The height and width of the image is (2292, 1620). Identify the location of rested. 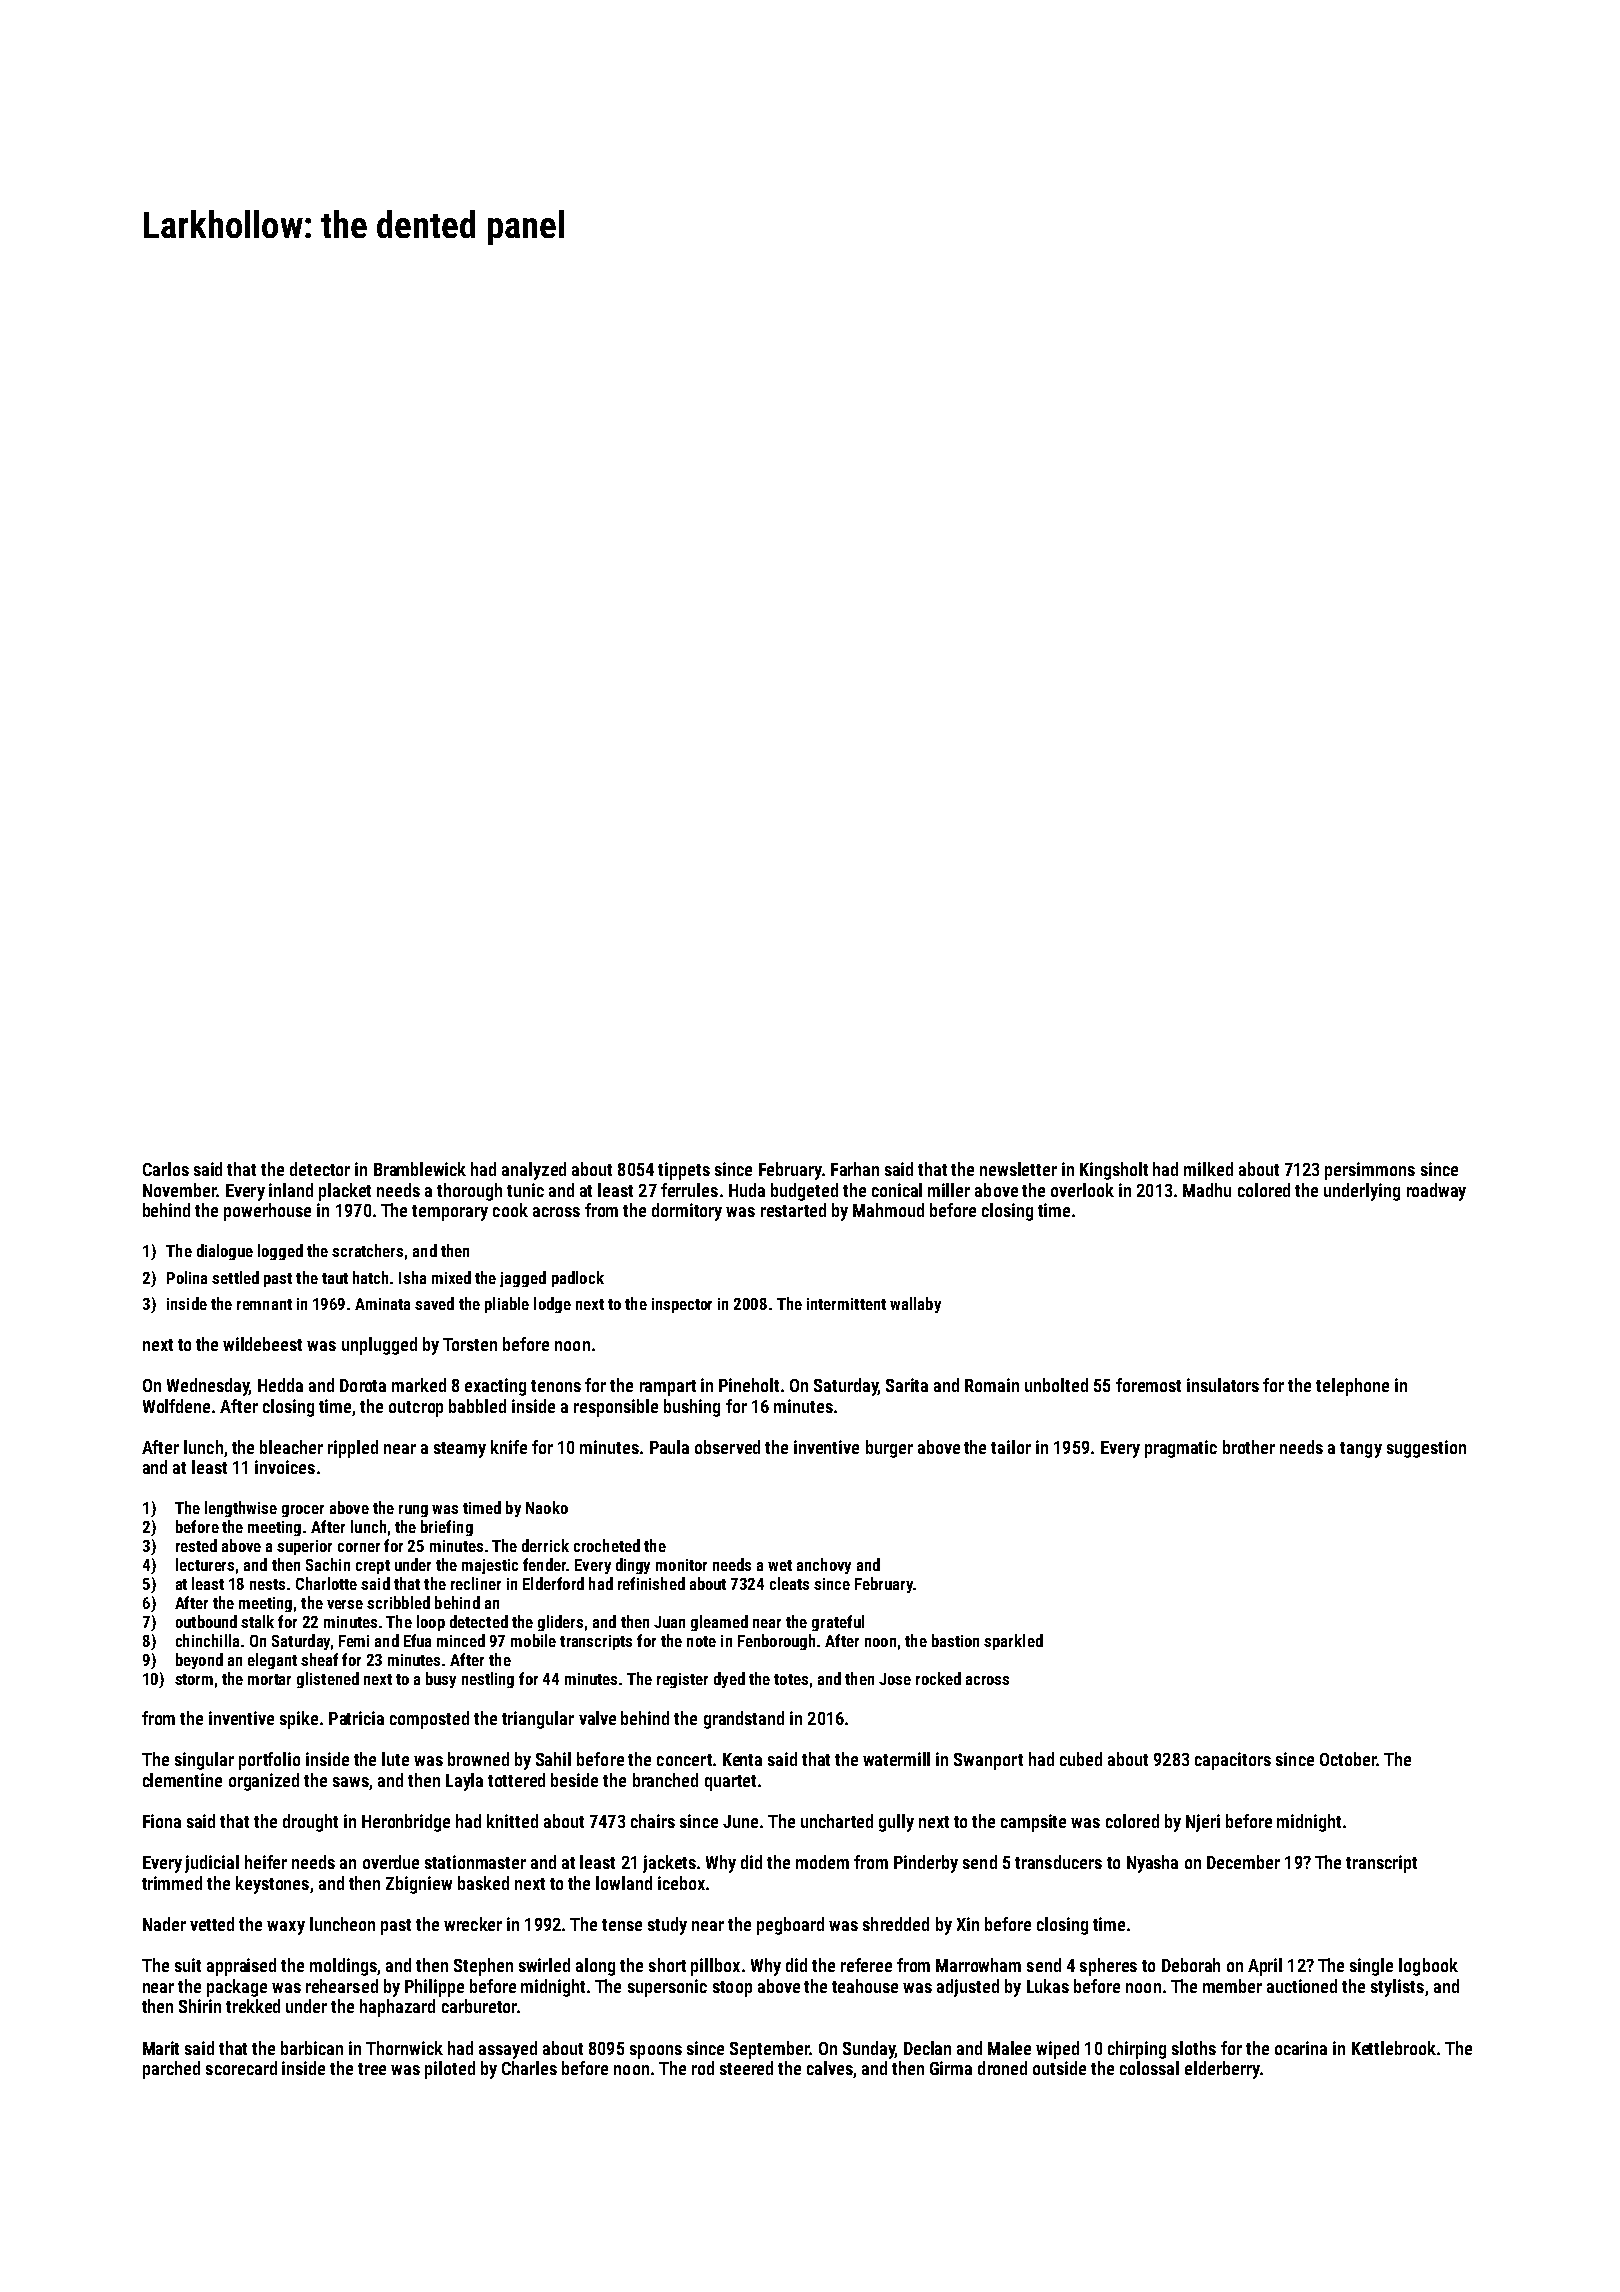
(196, 1545).
